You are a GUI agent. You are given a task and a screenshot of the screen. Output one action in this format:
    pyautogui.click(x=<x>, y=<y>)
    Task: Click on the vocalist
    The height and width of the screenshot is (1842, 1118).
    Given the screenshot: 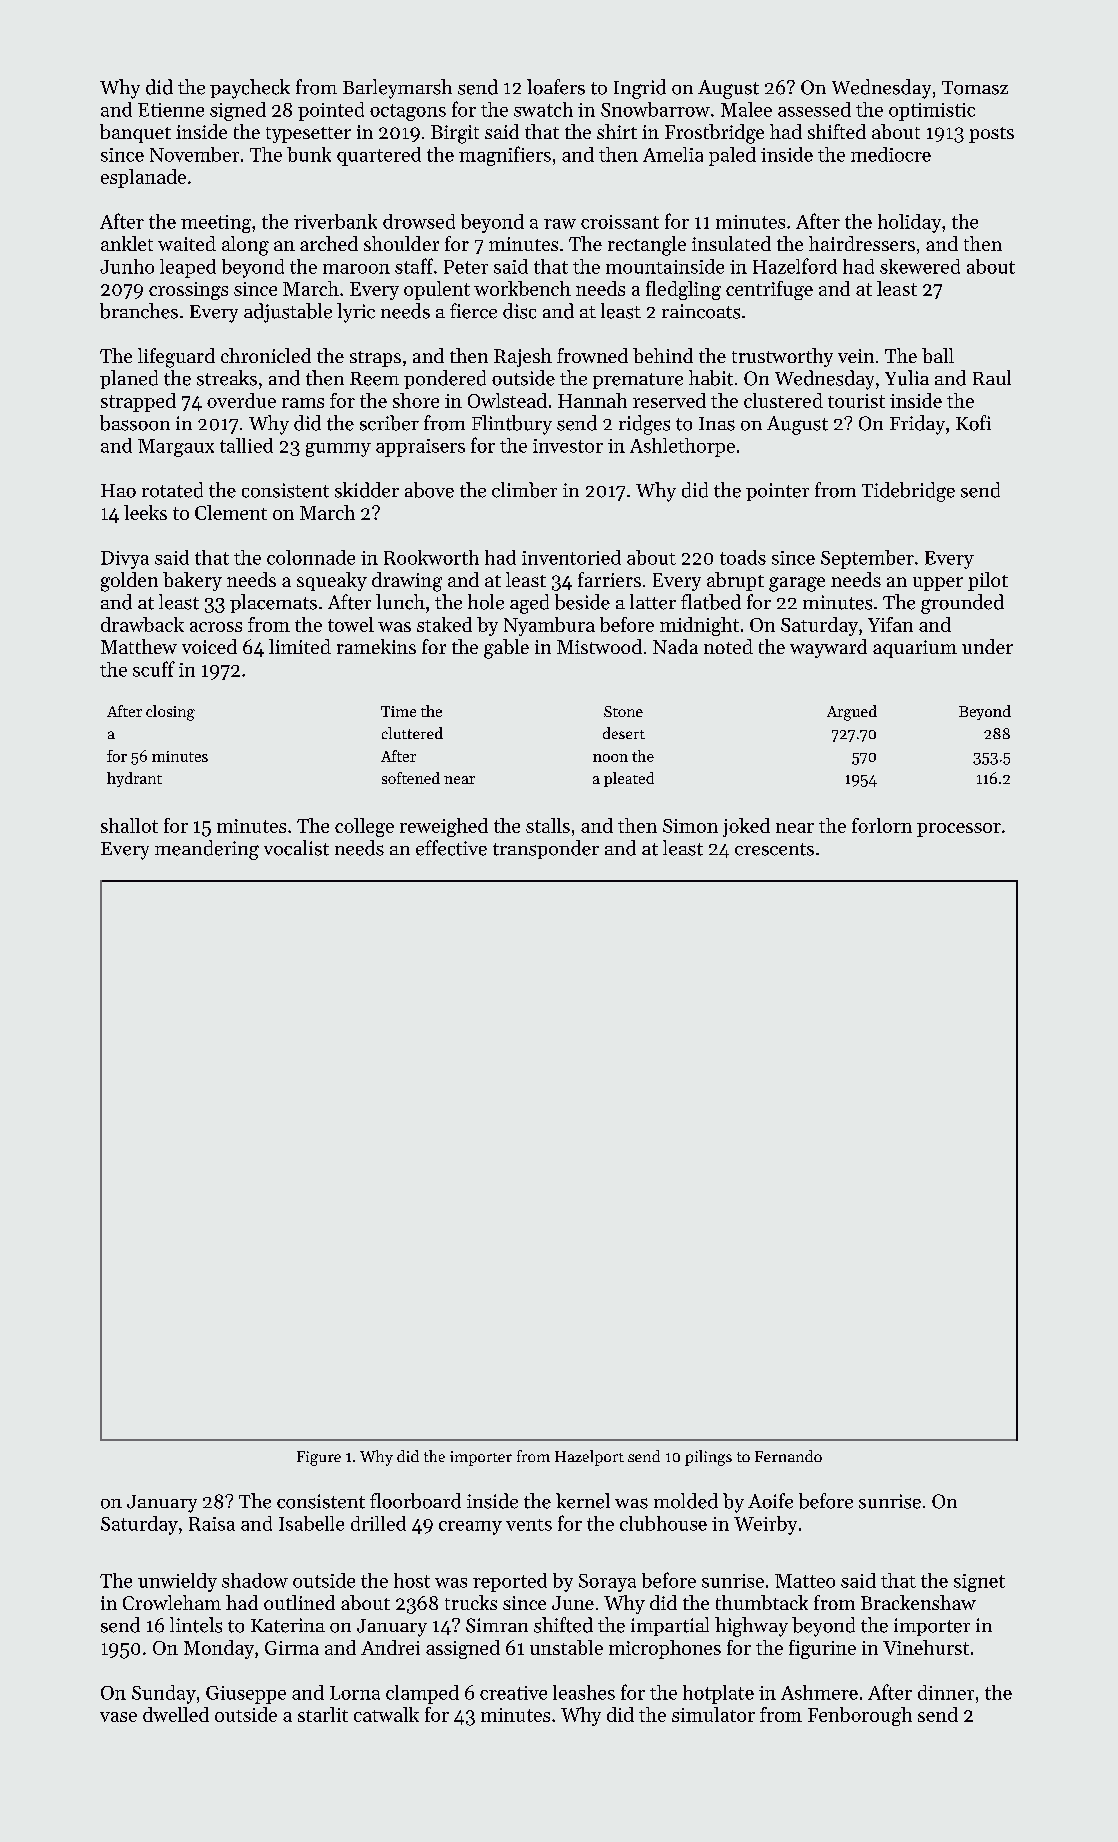 What is the action you would take?
    pyautogui.click(x=296, y=848)
